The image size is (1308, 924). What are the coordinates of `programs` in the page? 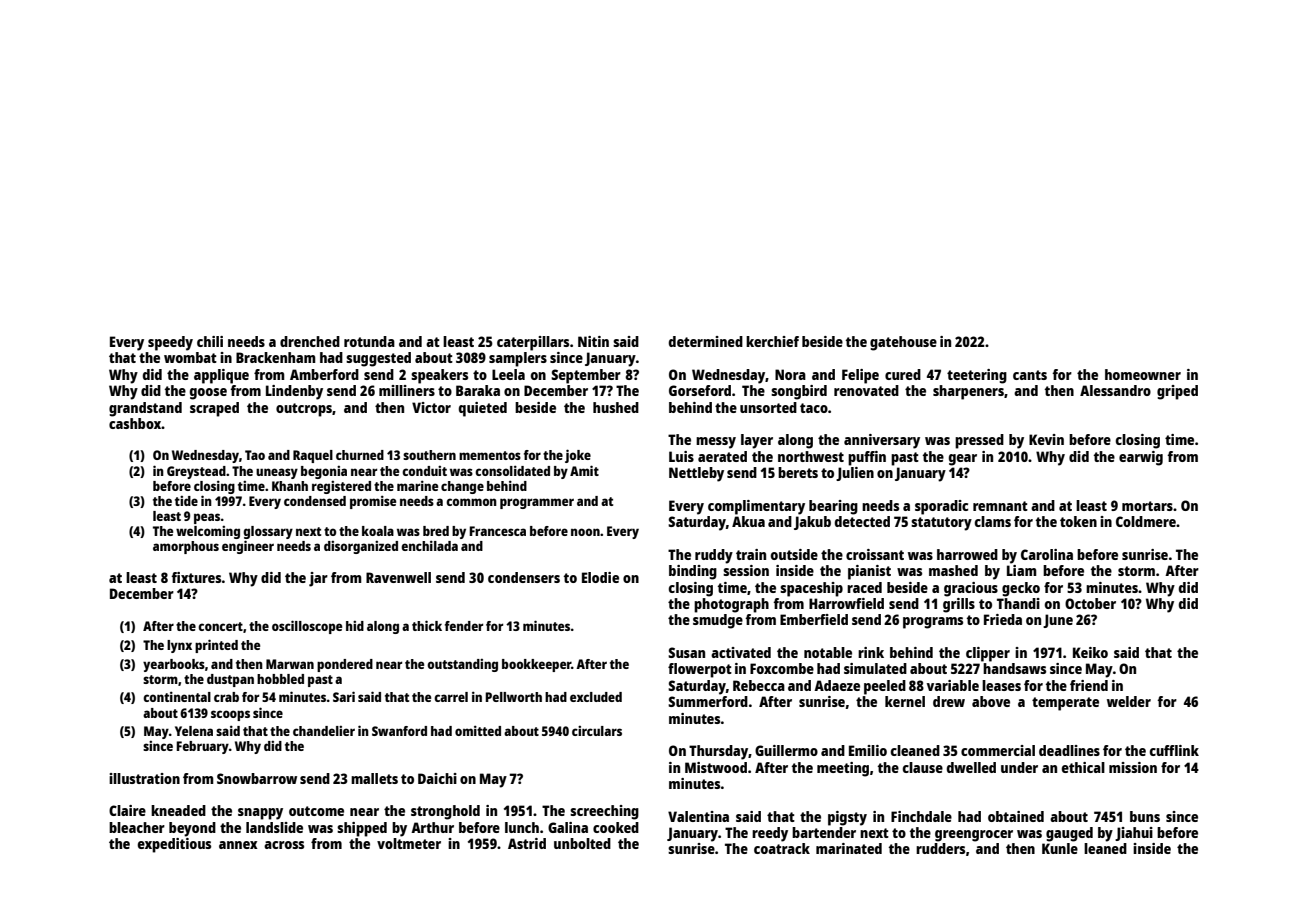 It's located at (933, 623).
